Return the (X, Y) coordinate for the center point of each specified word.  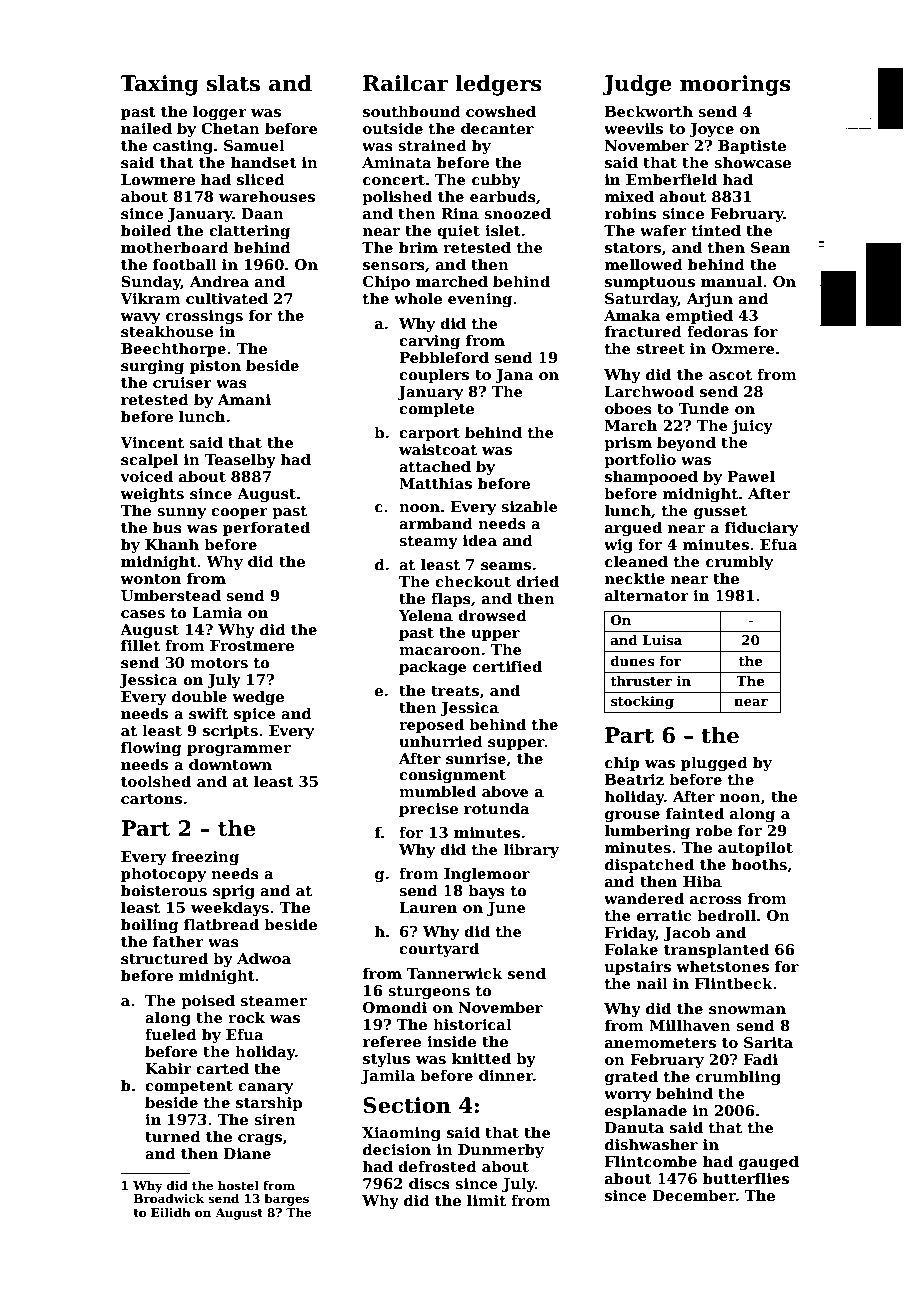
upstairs (638, 968)
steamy (428, 542)
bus (167, 527)
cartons (151, 799)
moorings (735, 85)
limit (486, 1200)
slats (233, 83)
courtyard (439, 949)
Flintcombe (651, 1161)
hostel (238, 1185)
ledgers (498, 85)
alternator (647, 595)
